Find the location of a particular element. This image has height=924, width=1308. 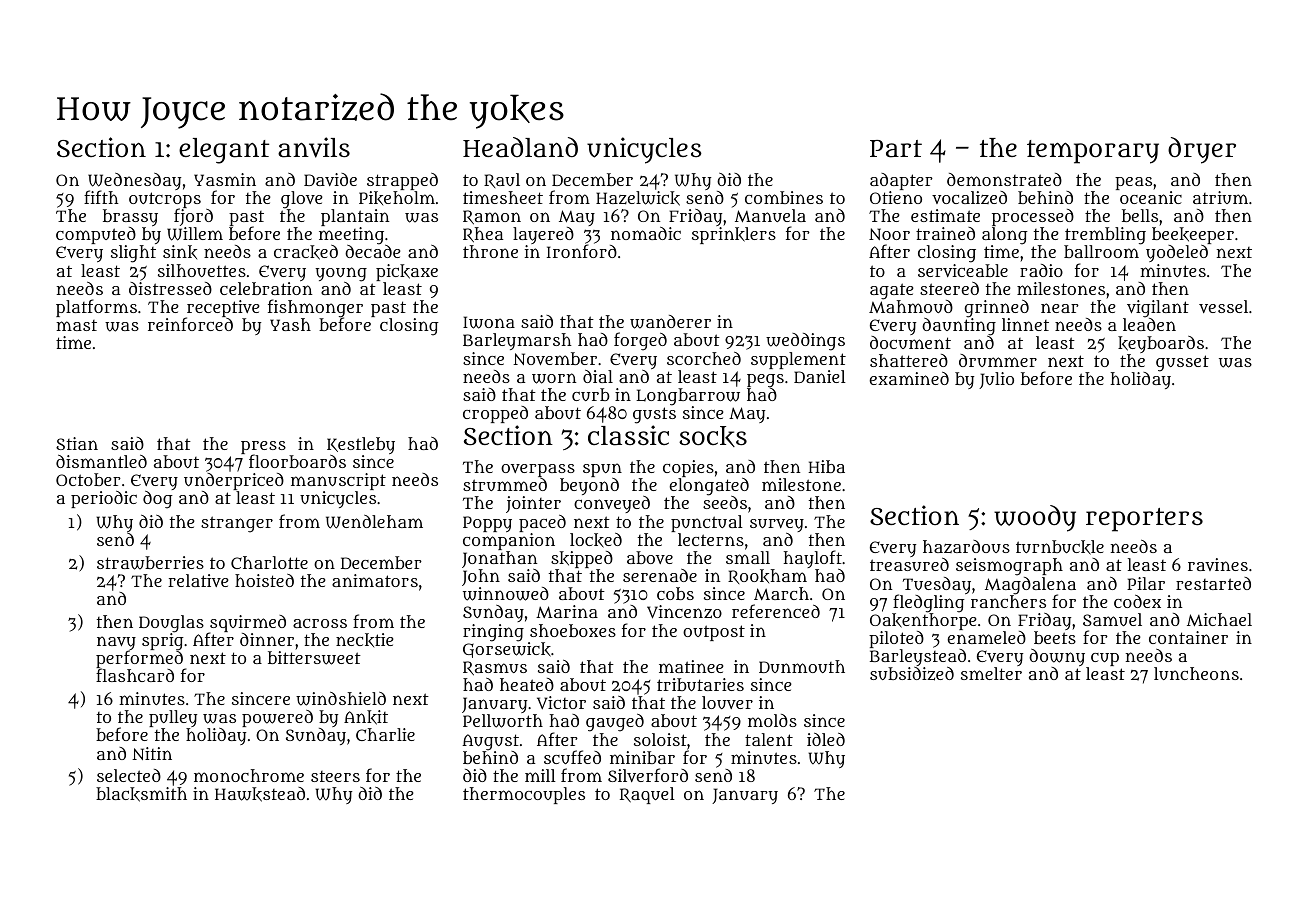

serviceable is located at coordinates (963, 270).
